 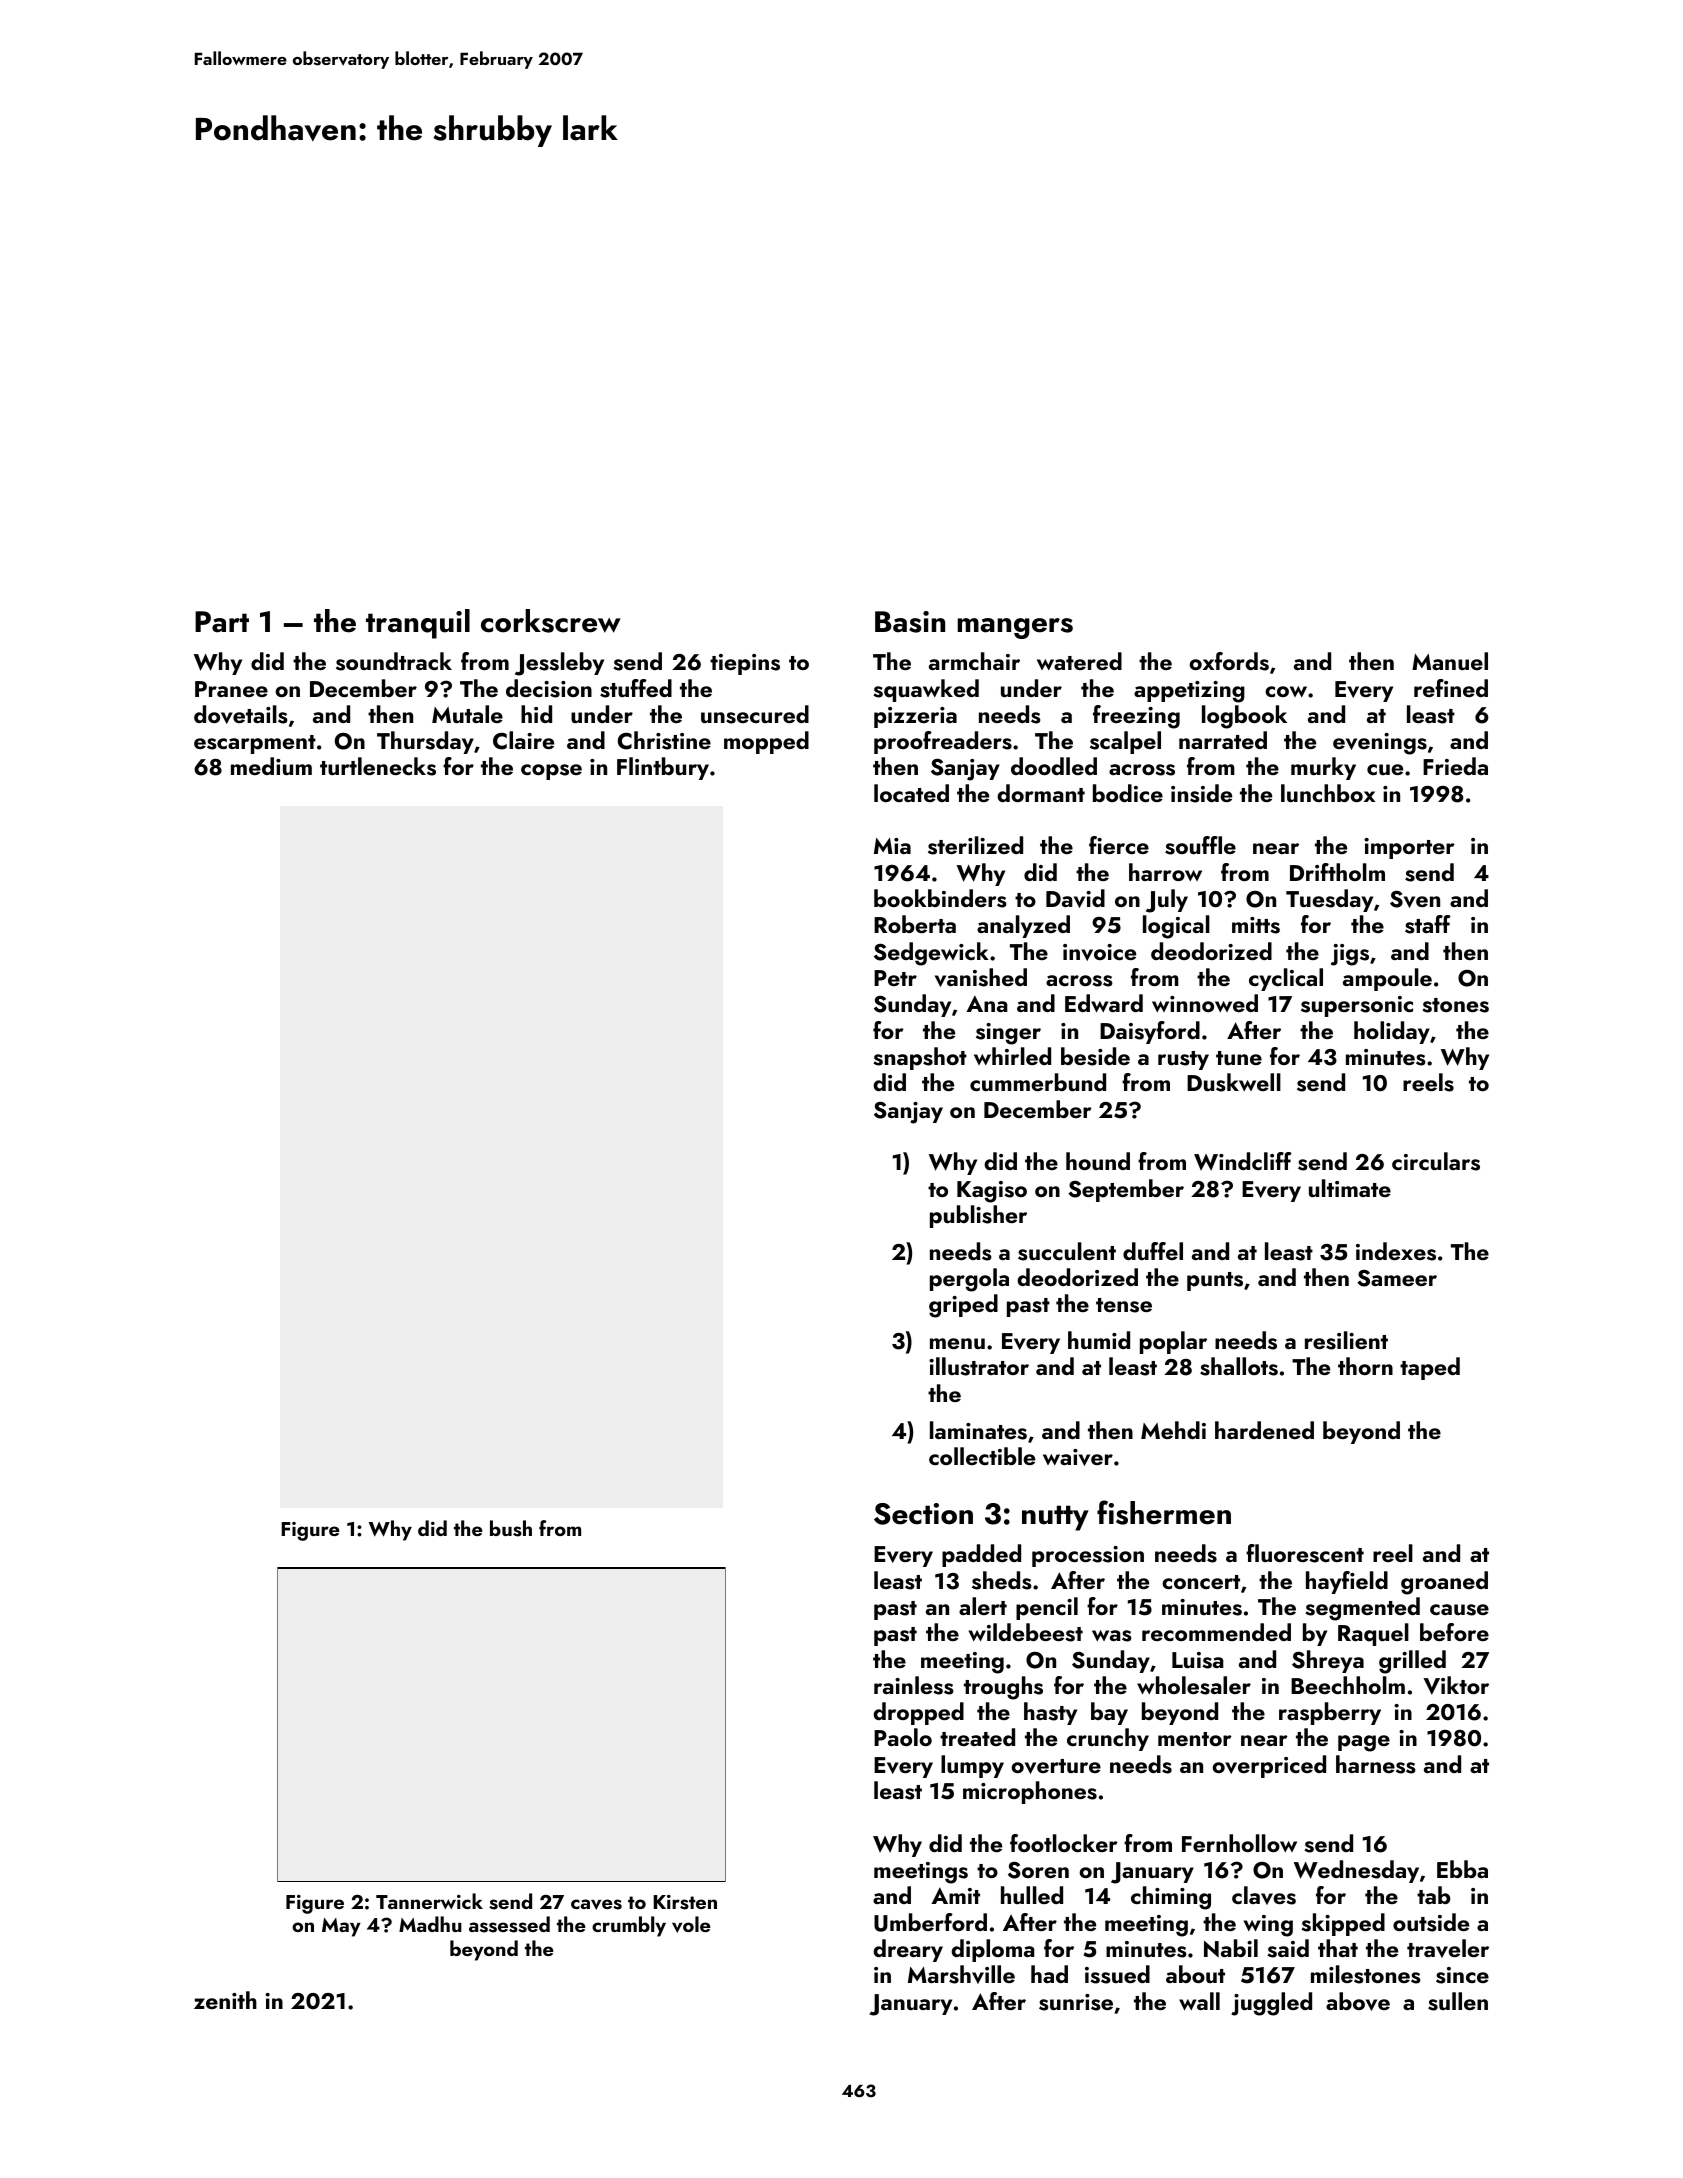 I want to click on menu, so click(x=957, y=1343).
